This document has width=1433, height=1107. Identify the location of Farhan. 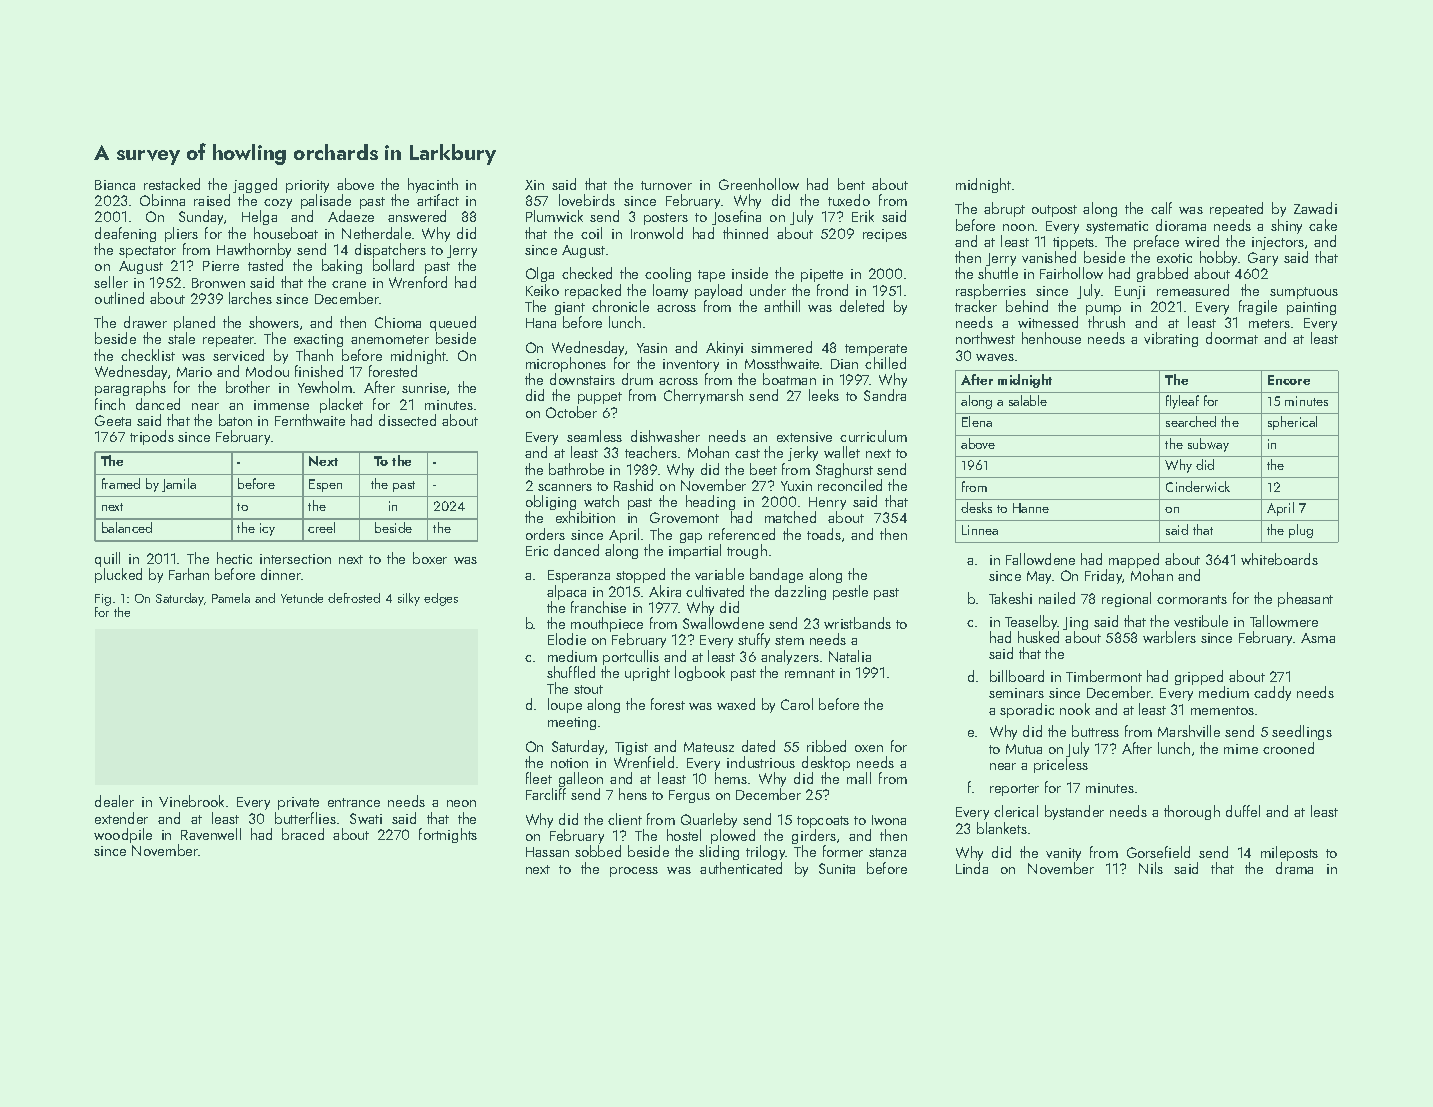
(189, 574).
